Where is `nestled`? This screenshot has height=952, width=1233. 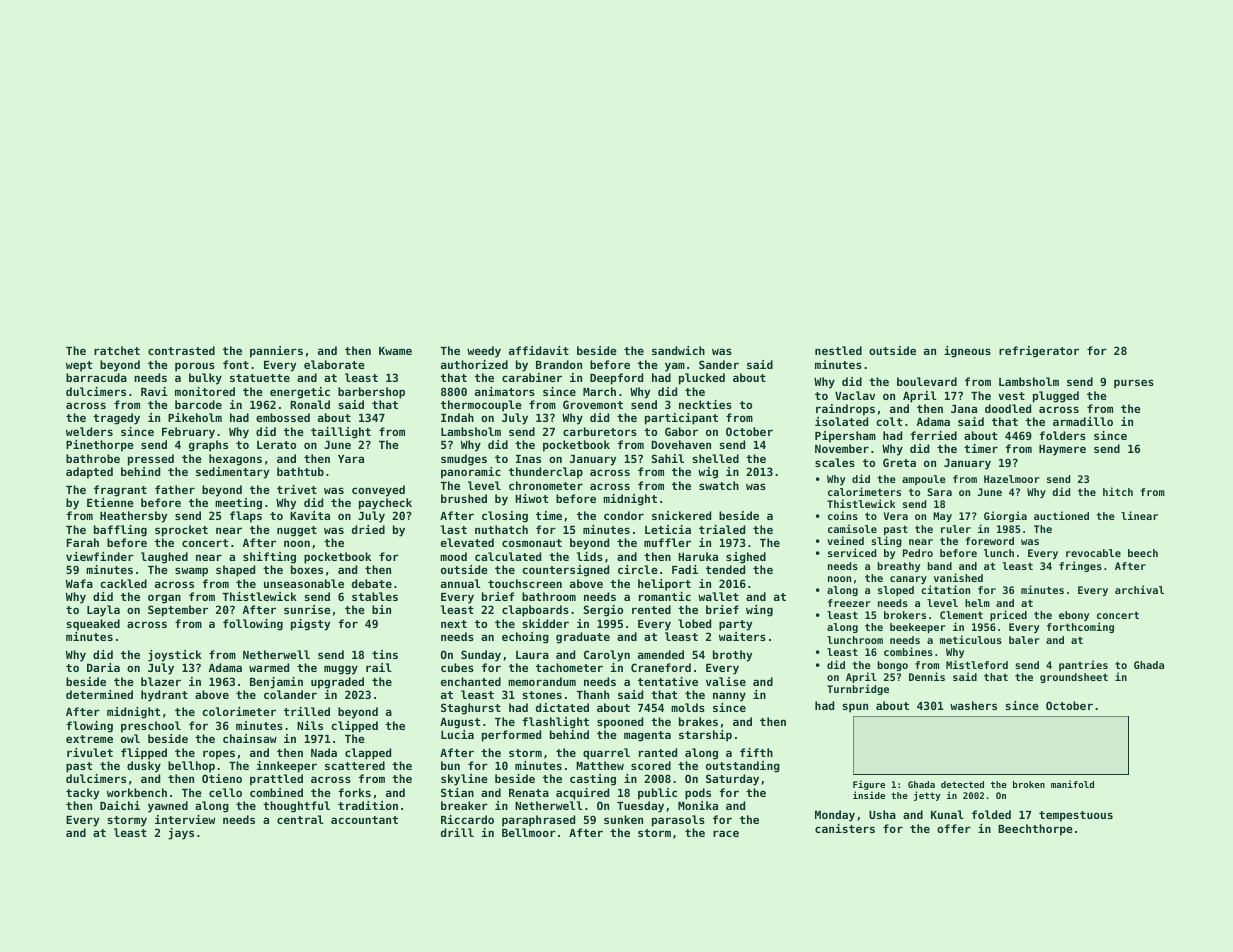
nestled is located at coordinates (838, 350).
